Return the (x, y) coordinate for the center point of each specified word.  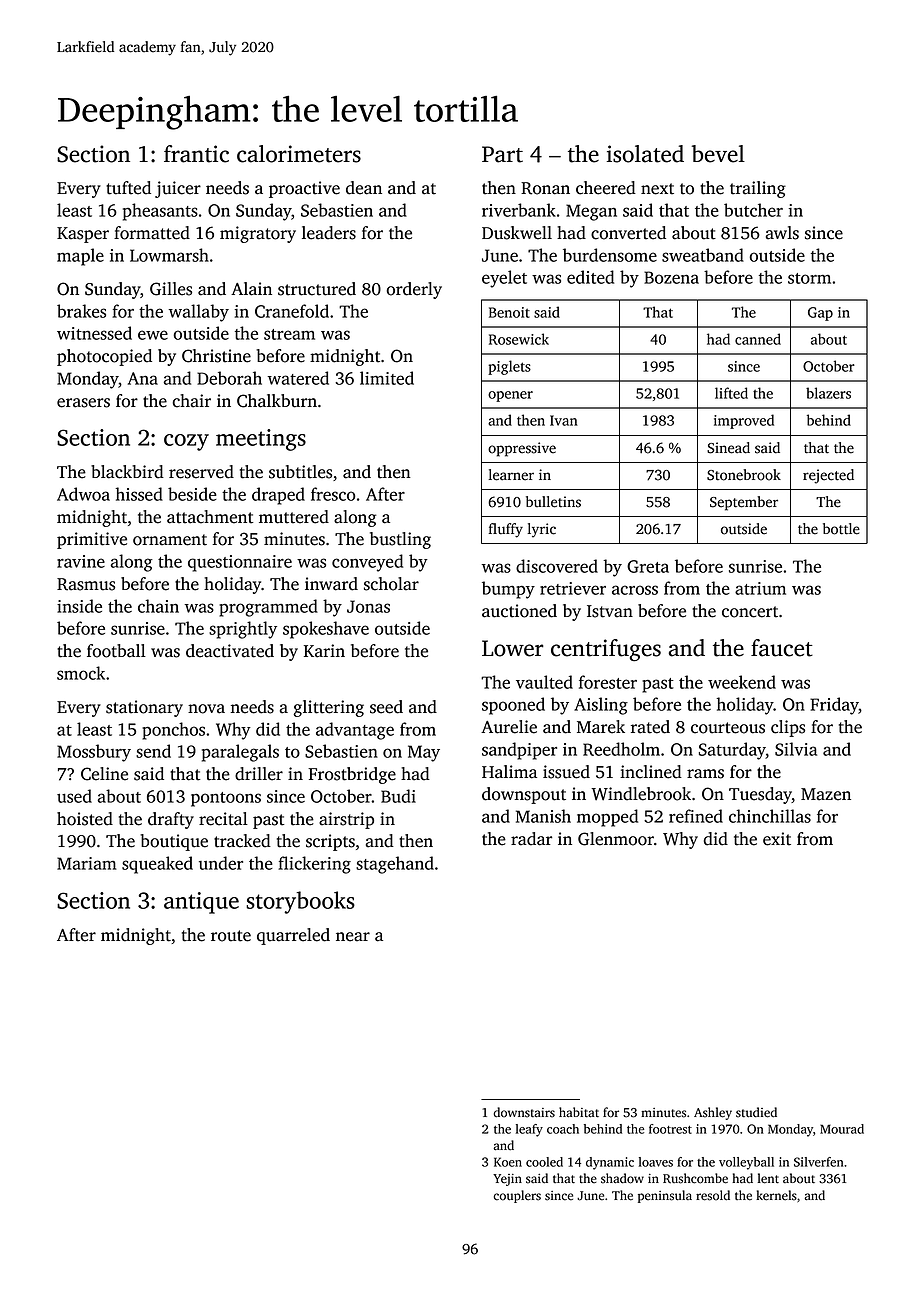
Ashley (713, 1113)
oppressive (522, 449)
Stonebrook (744, 475)
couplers (517, 1196)
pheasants (160, 212)
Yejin (507, 1180)
